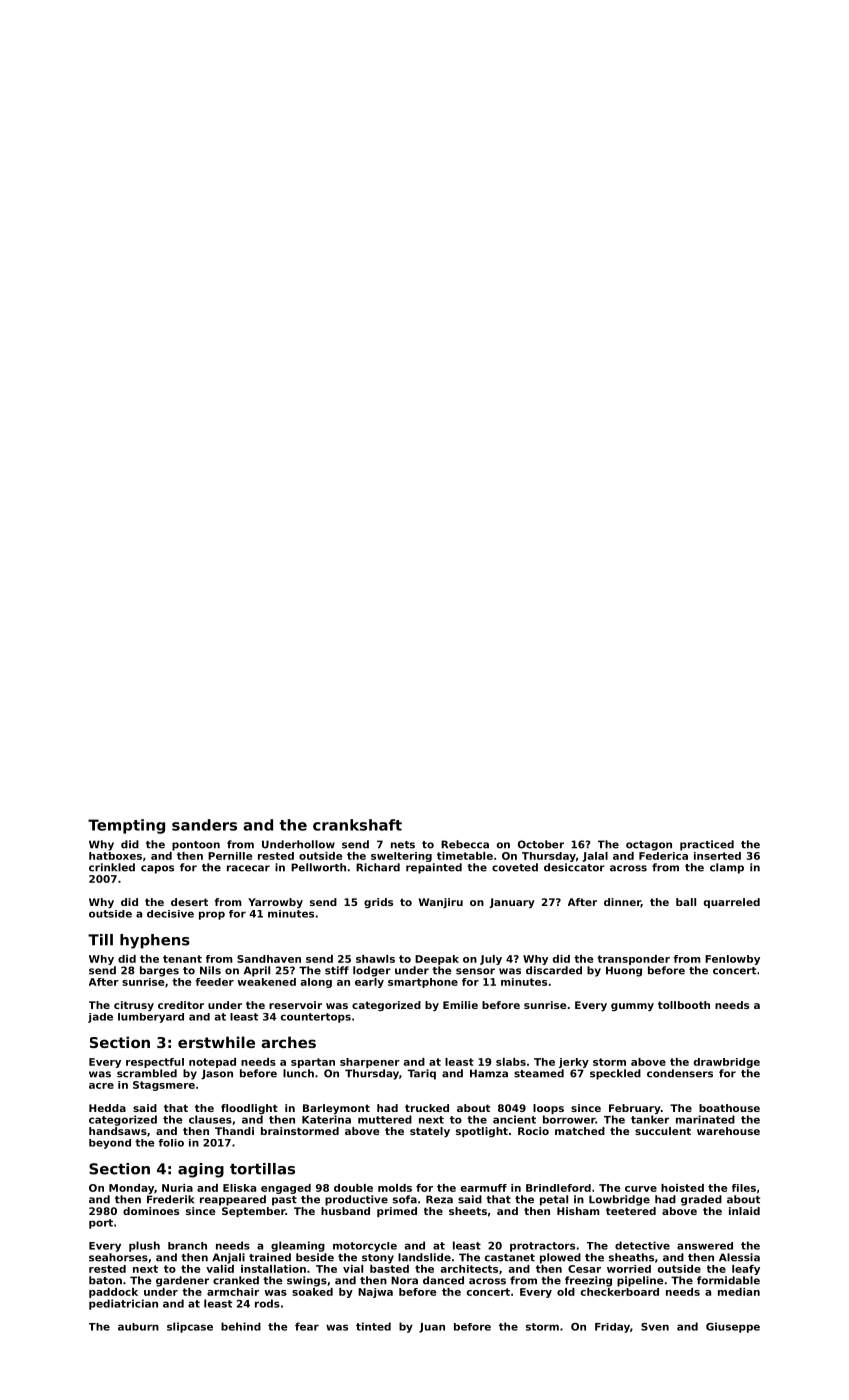 The height and width of the screenshot is (1400, 849). Describe the element at coordinates (633, 960) in the screenshot. I see `transponder` at that location.
